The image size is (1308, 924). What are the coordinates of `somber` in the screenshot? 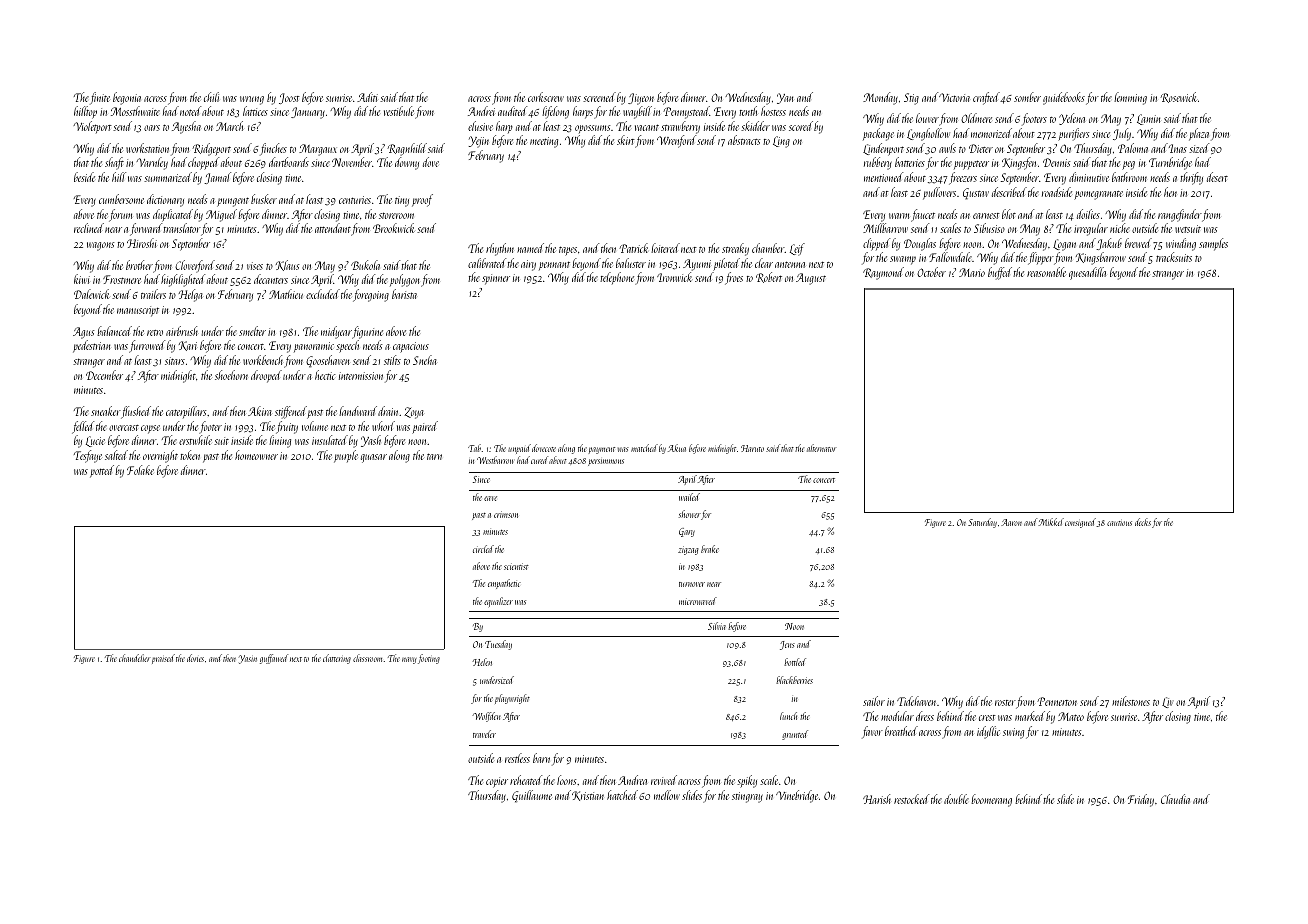 It's located at (1027, 97).
